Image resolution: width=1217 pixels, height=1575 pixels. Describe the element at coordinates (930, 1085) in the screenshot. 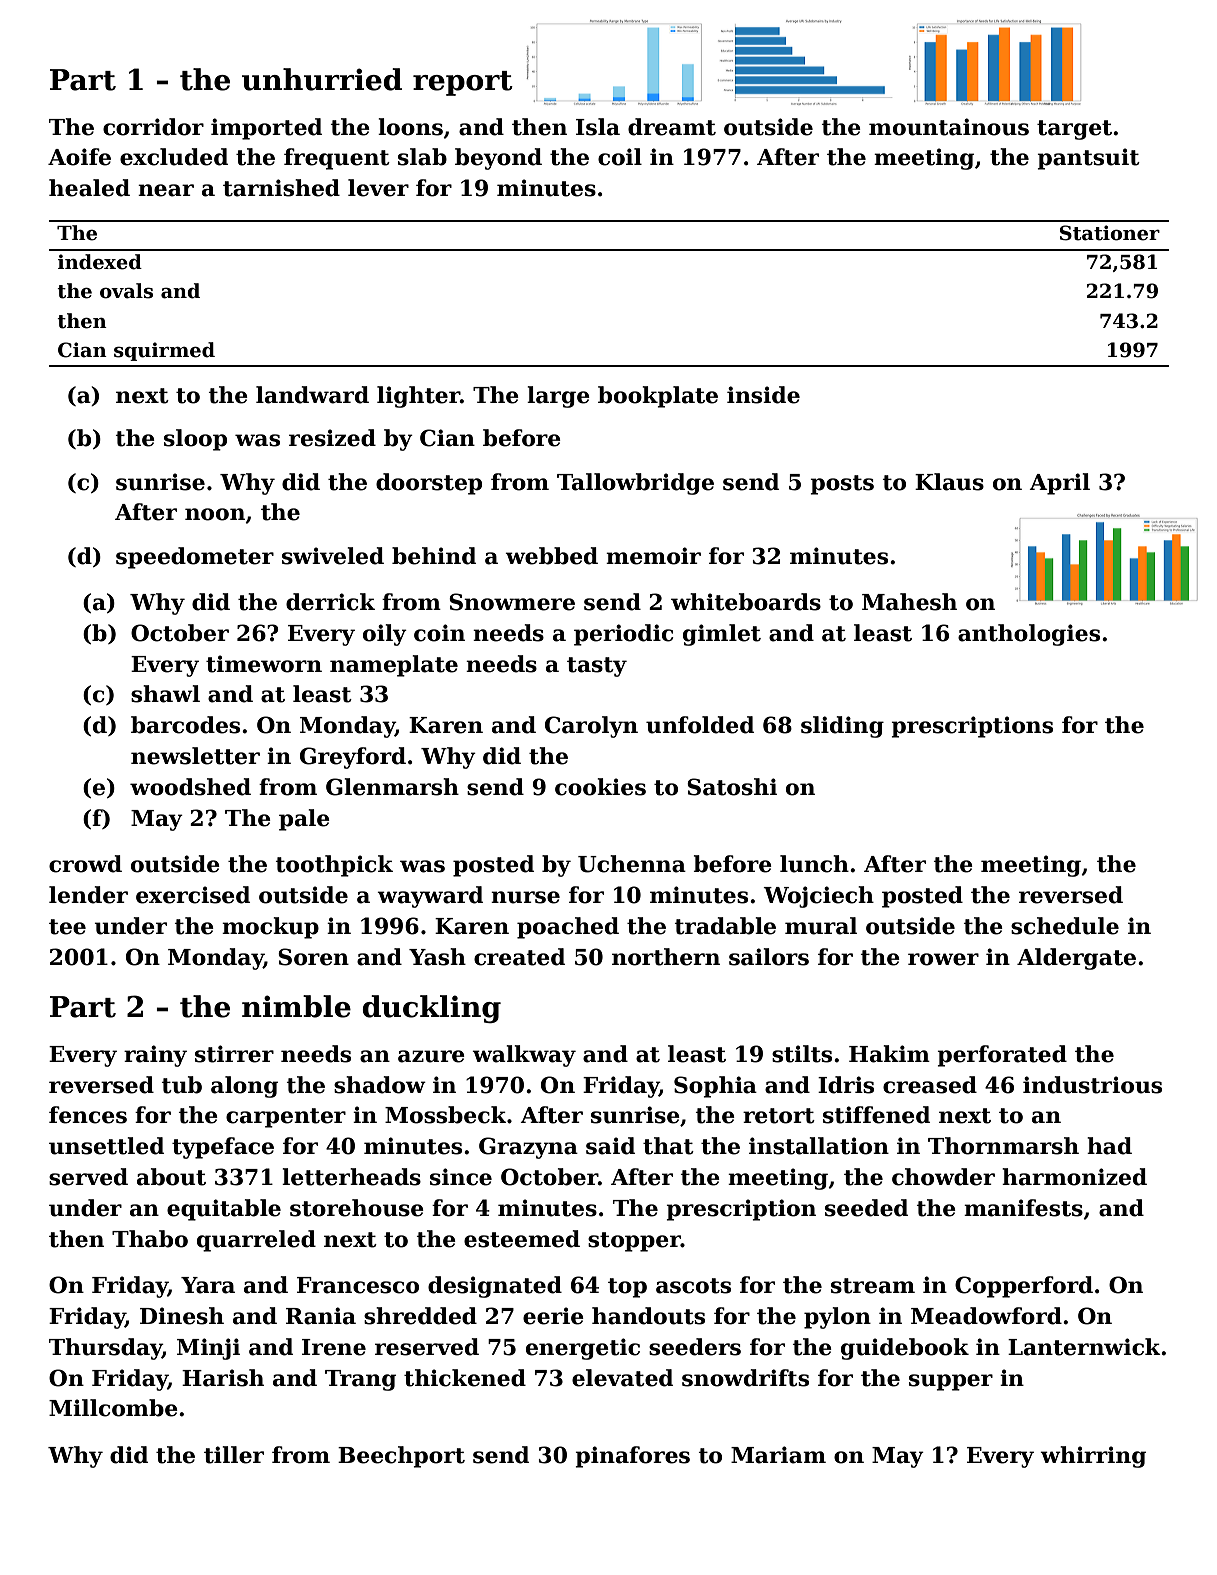

I see `creased` at that location.
